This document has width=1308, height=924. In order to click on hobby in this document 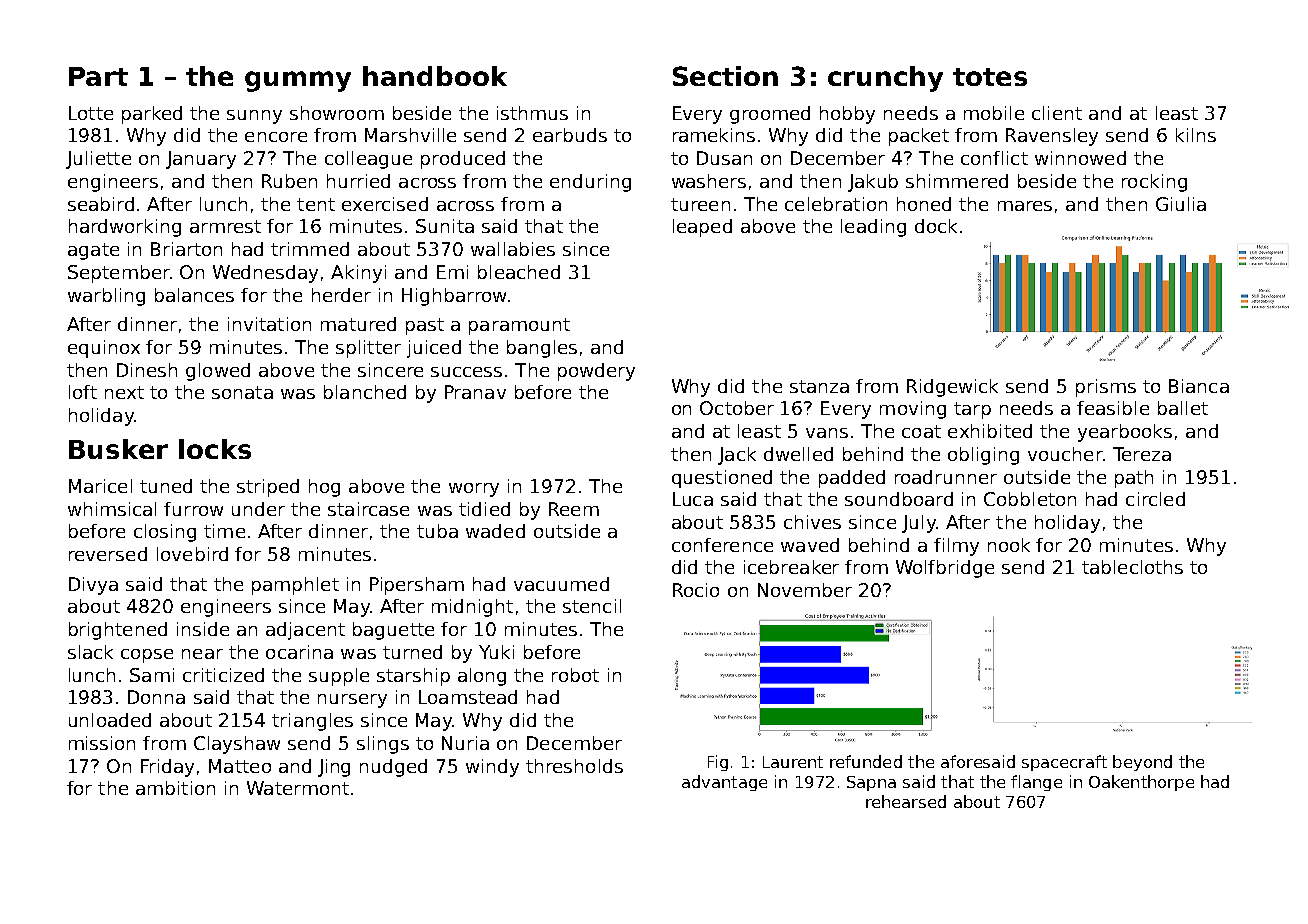, I will do `click(847, 115)`.
